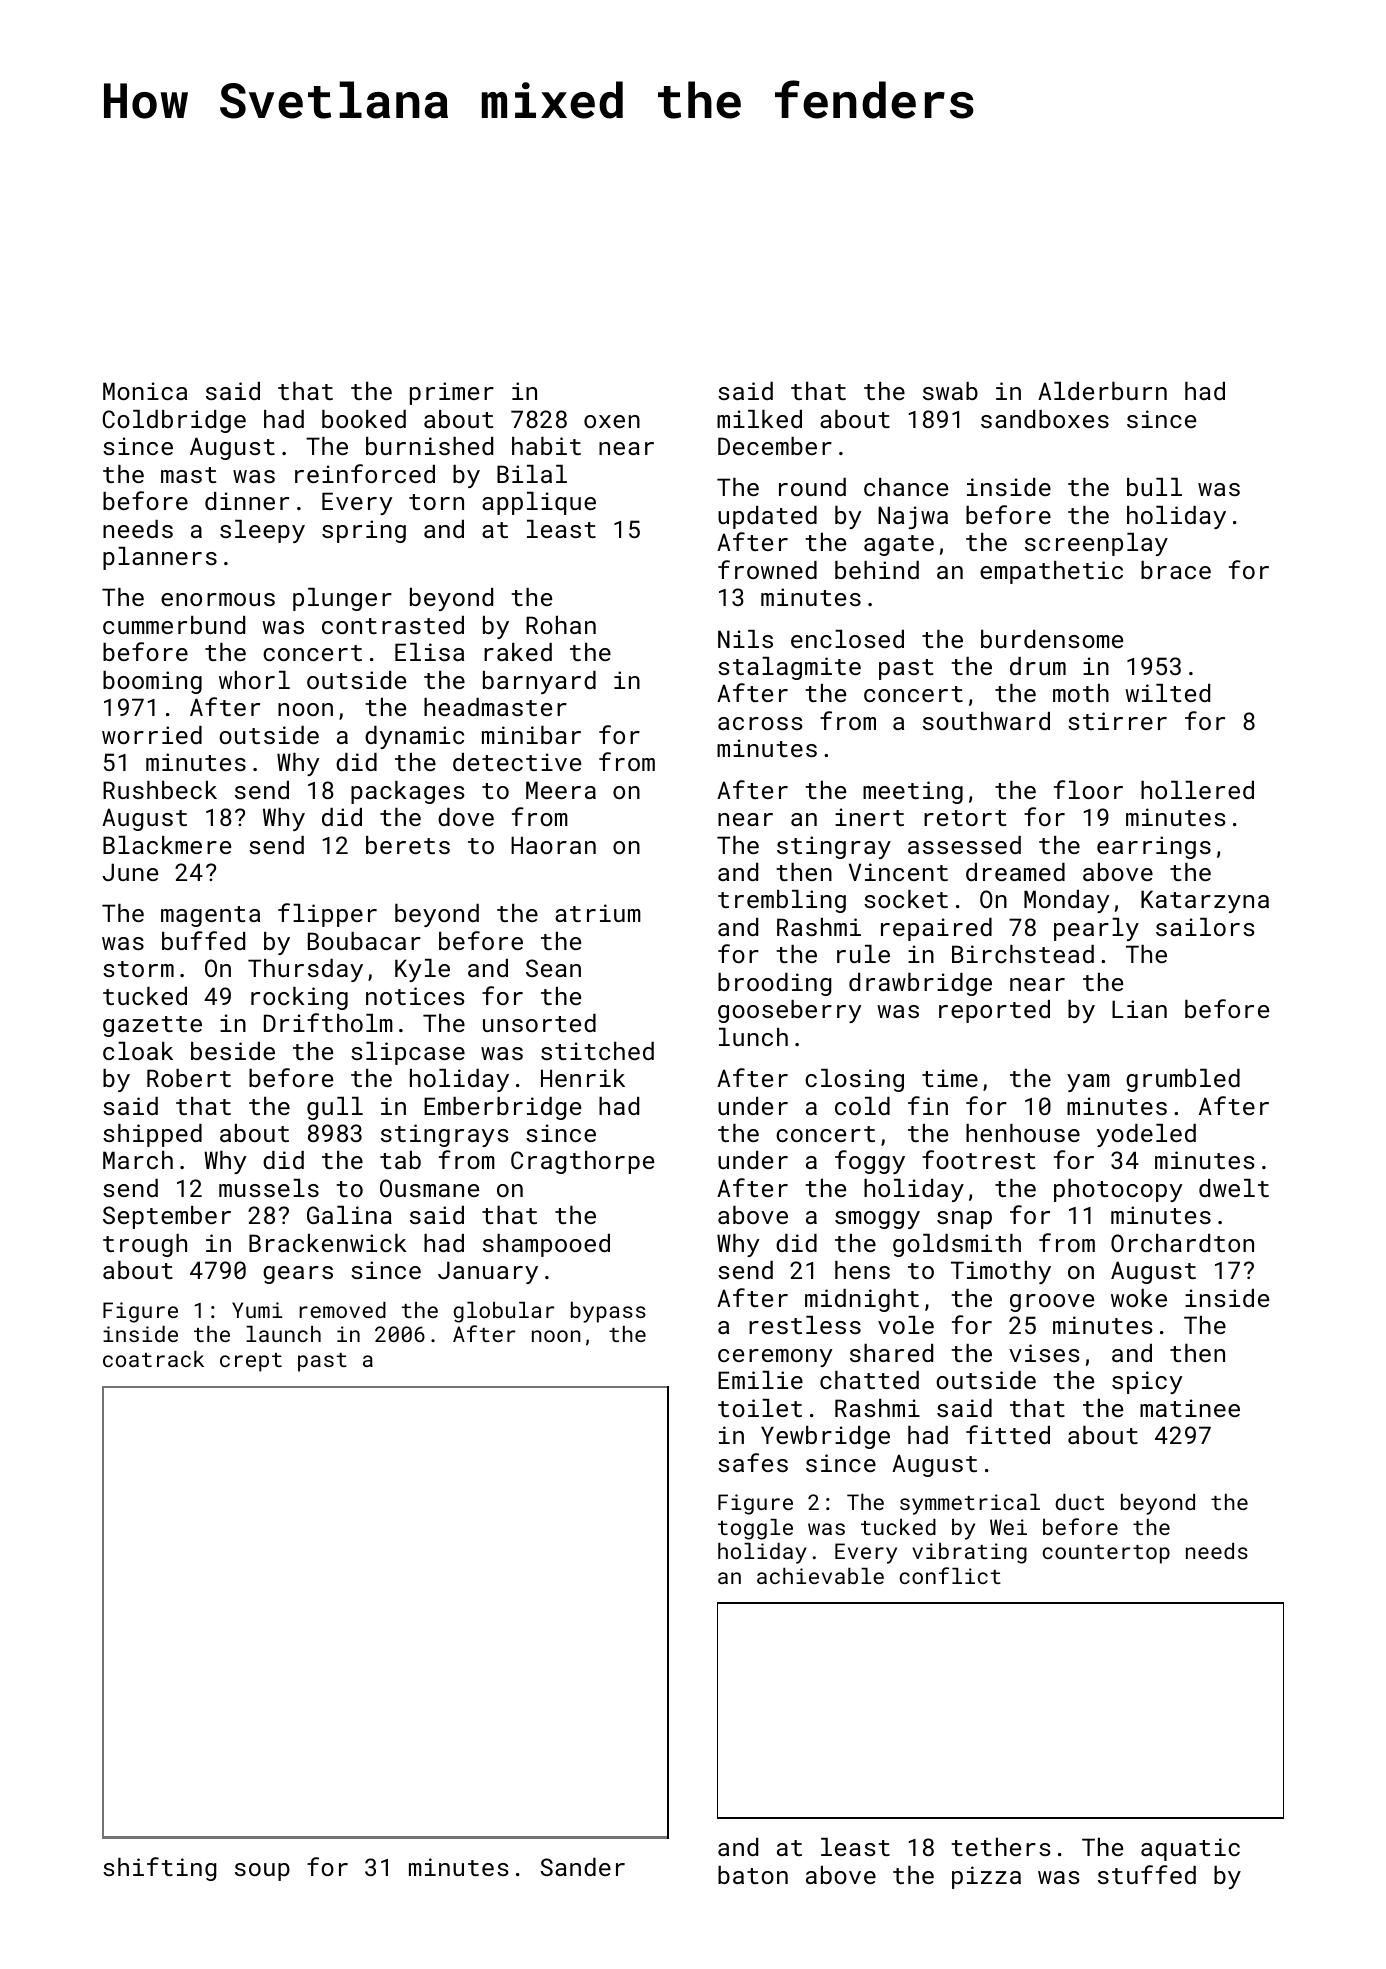 The height and width of the screenshot is (1969, 1386). Describe the element at coordinates (755, 1529) in the screenshot. I see `toggle` at that location.
